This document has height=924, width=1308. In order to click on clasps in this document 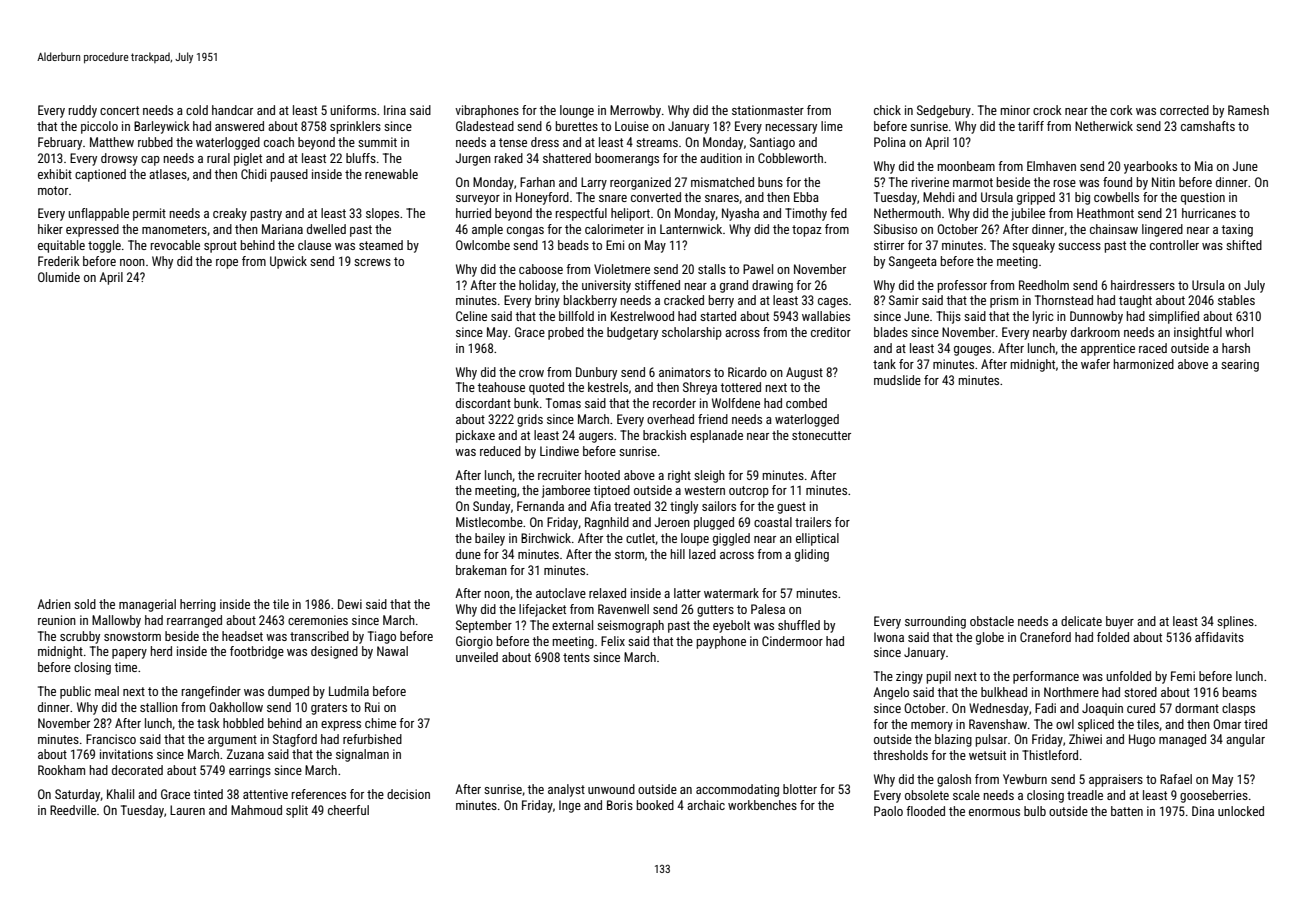, I will do `click(1238, 709)`.
